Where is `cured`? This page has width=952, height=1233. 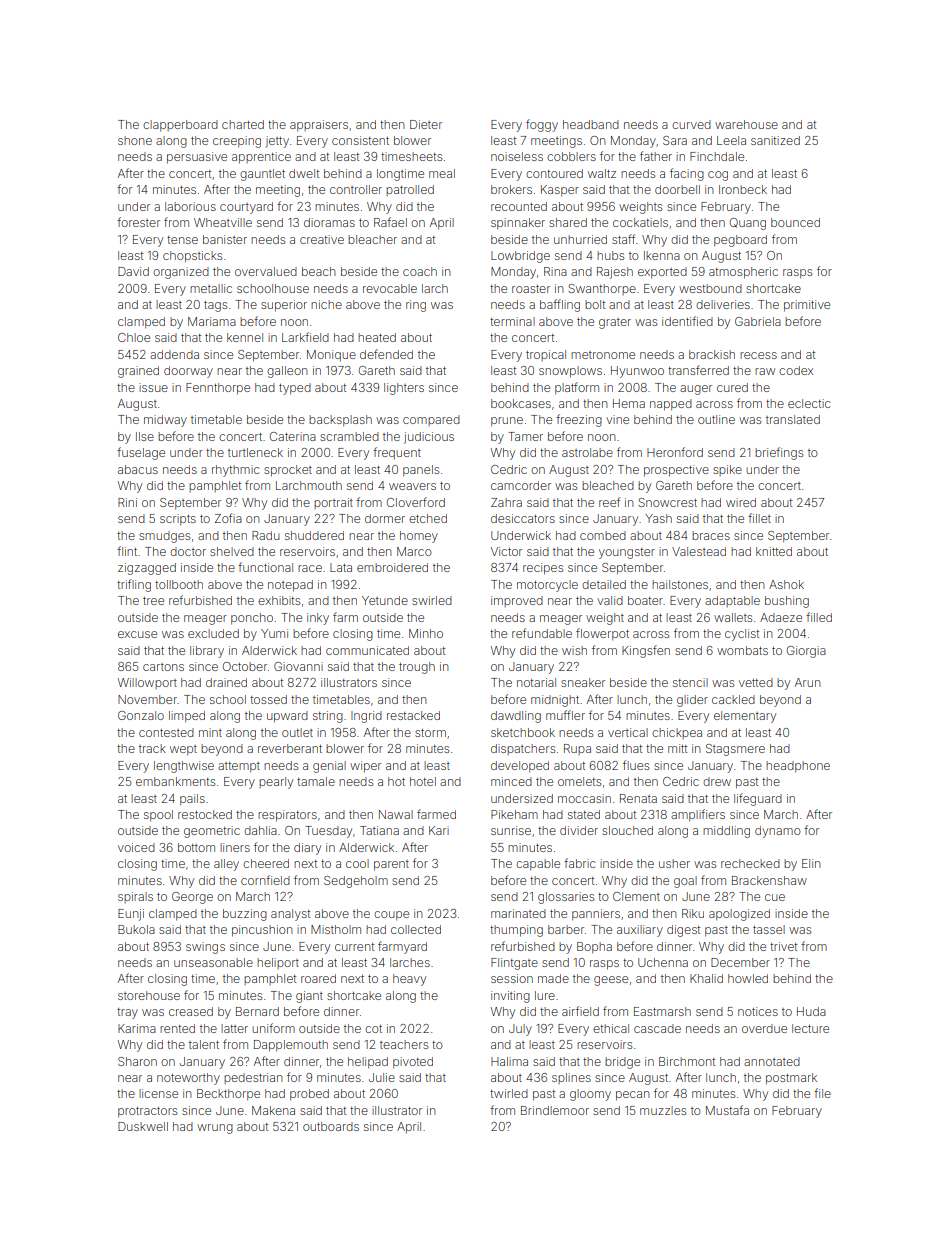 cured is located at coordinates (732, 387).
